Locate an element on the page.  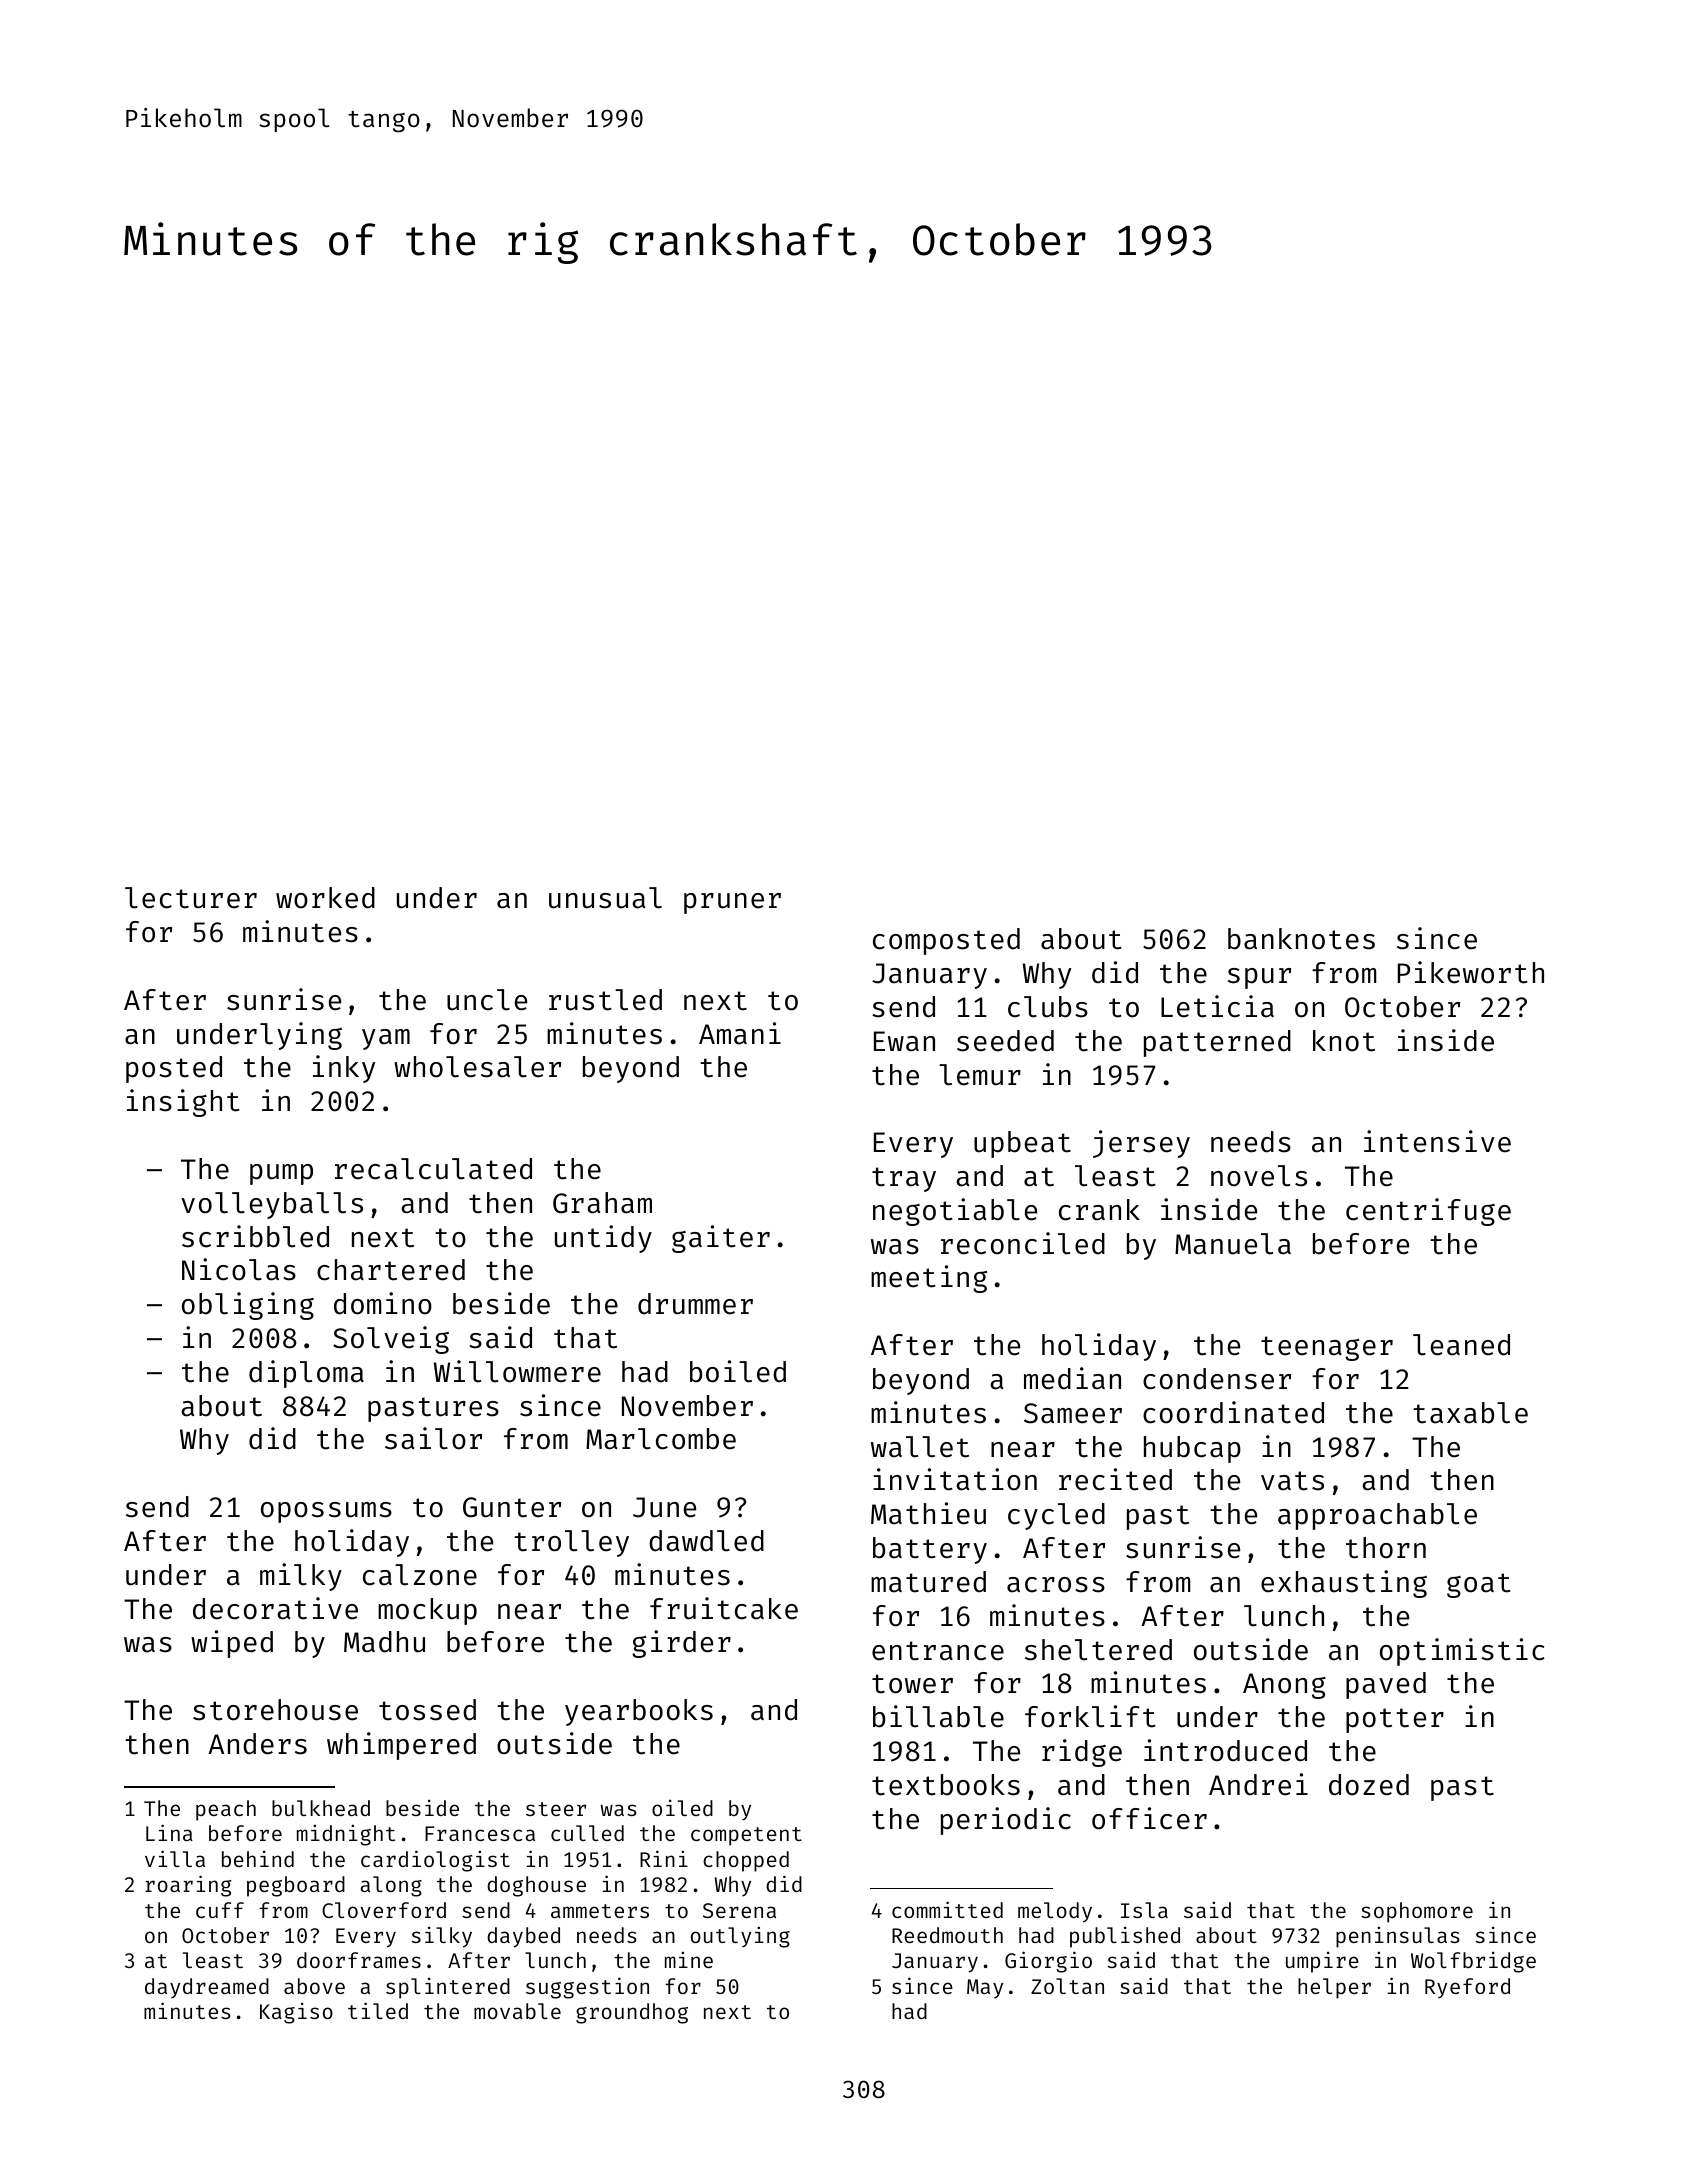
optimistic is located at coordinates (1462, 1652).
